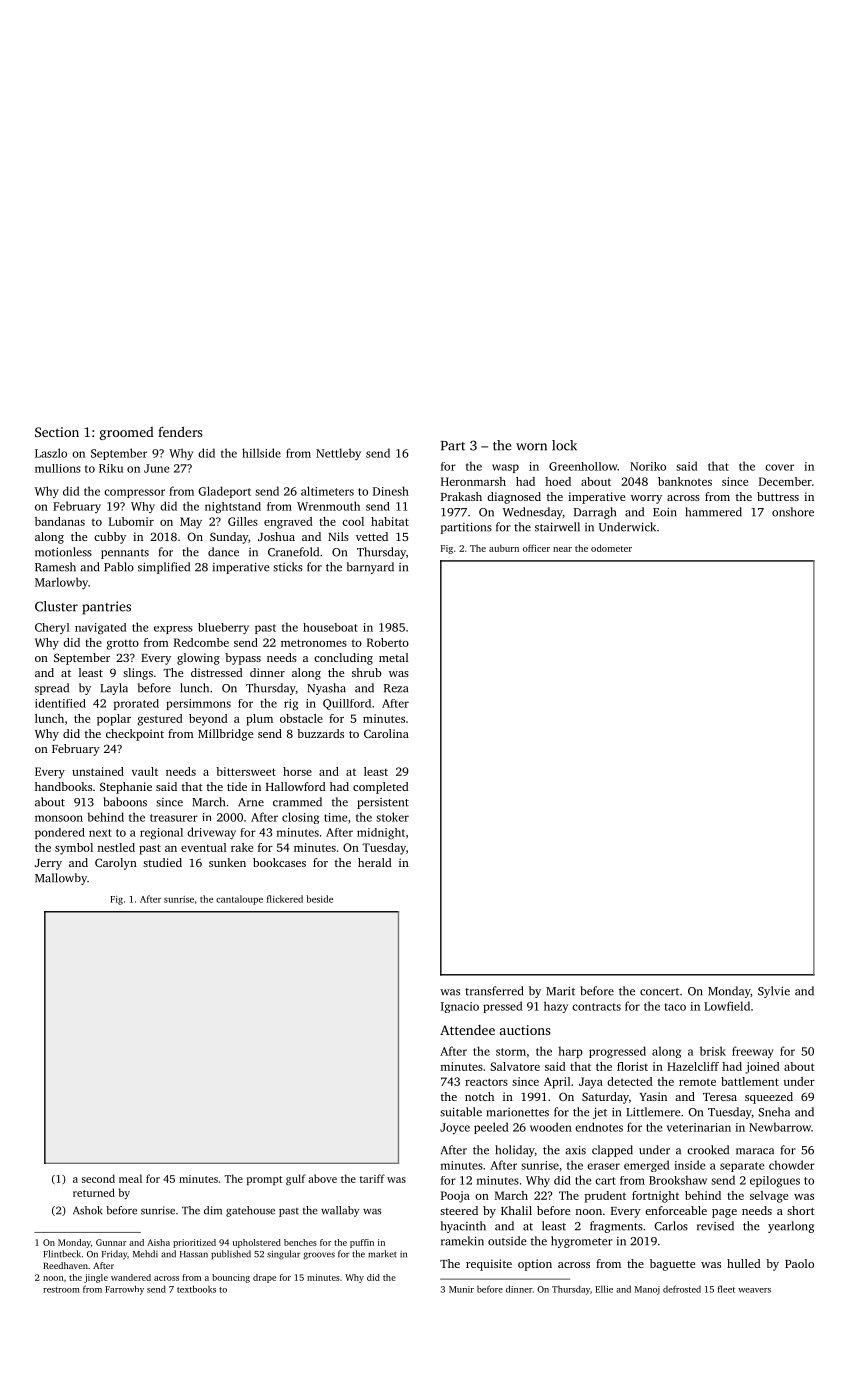 This document has width=849, height=1400. I want to click on meal, so click(130, 1178).
